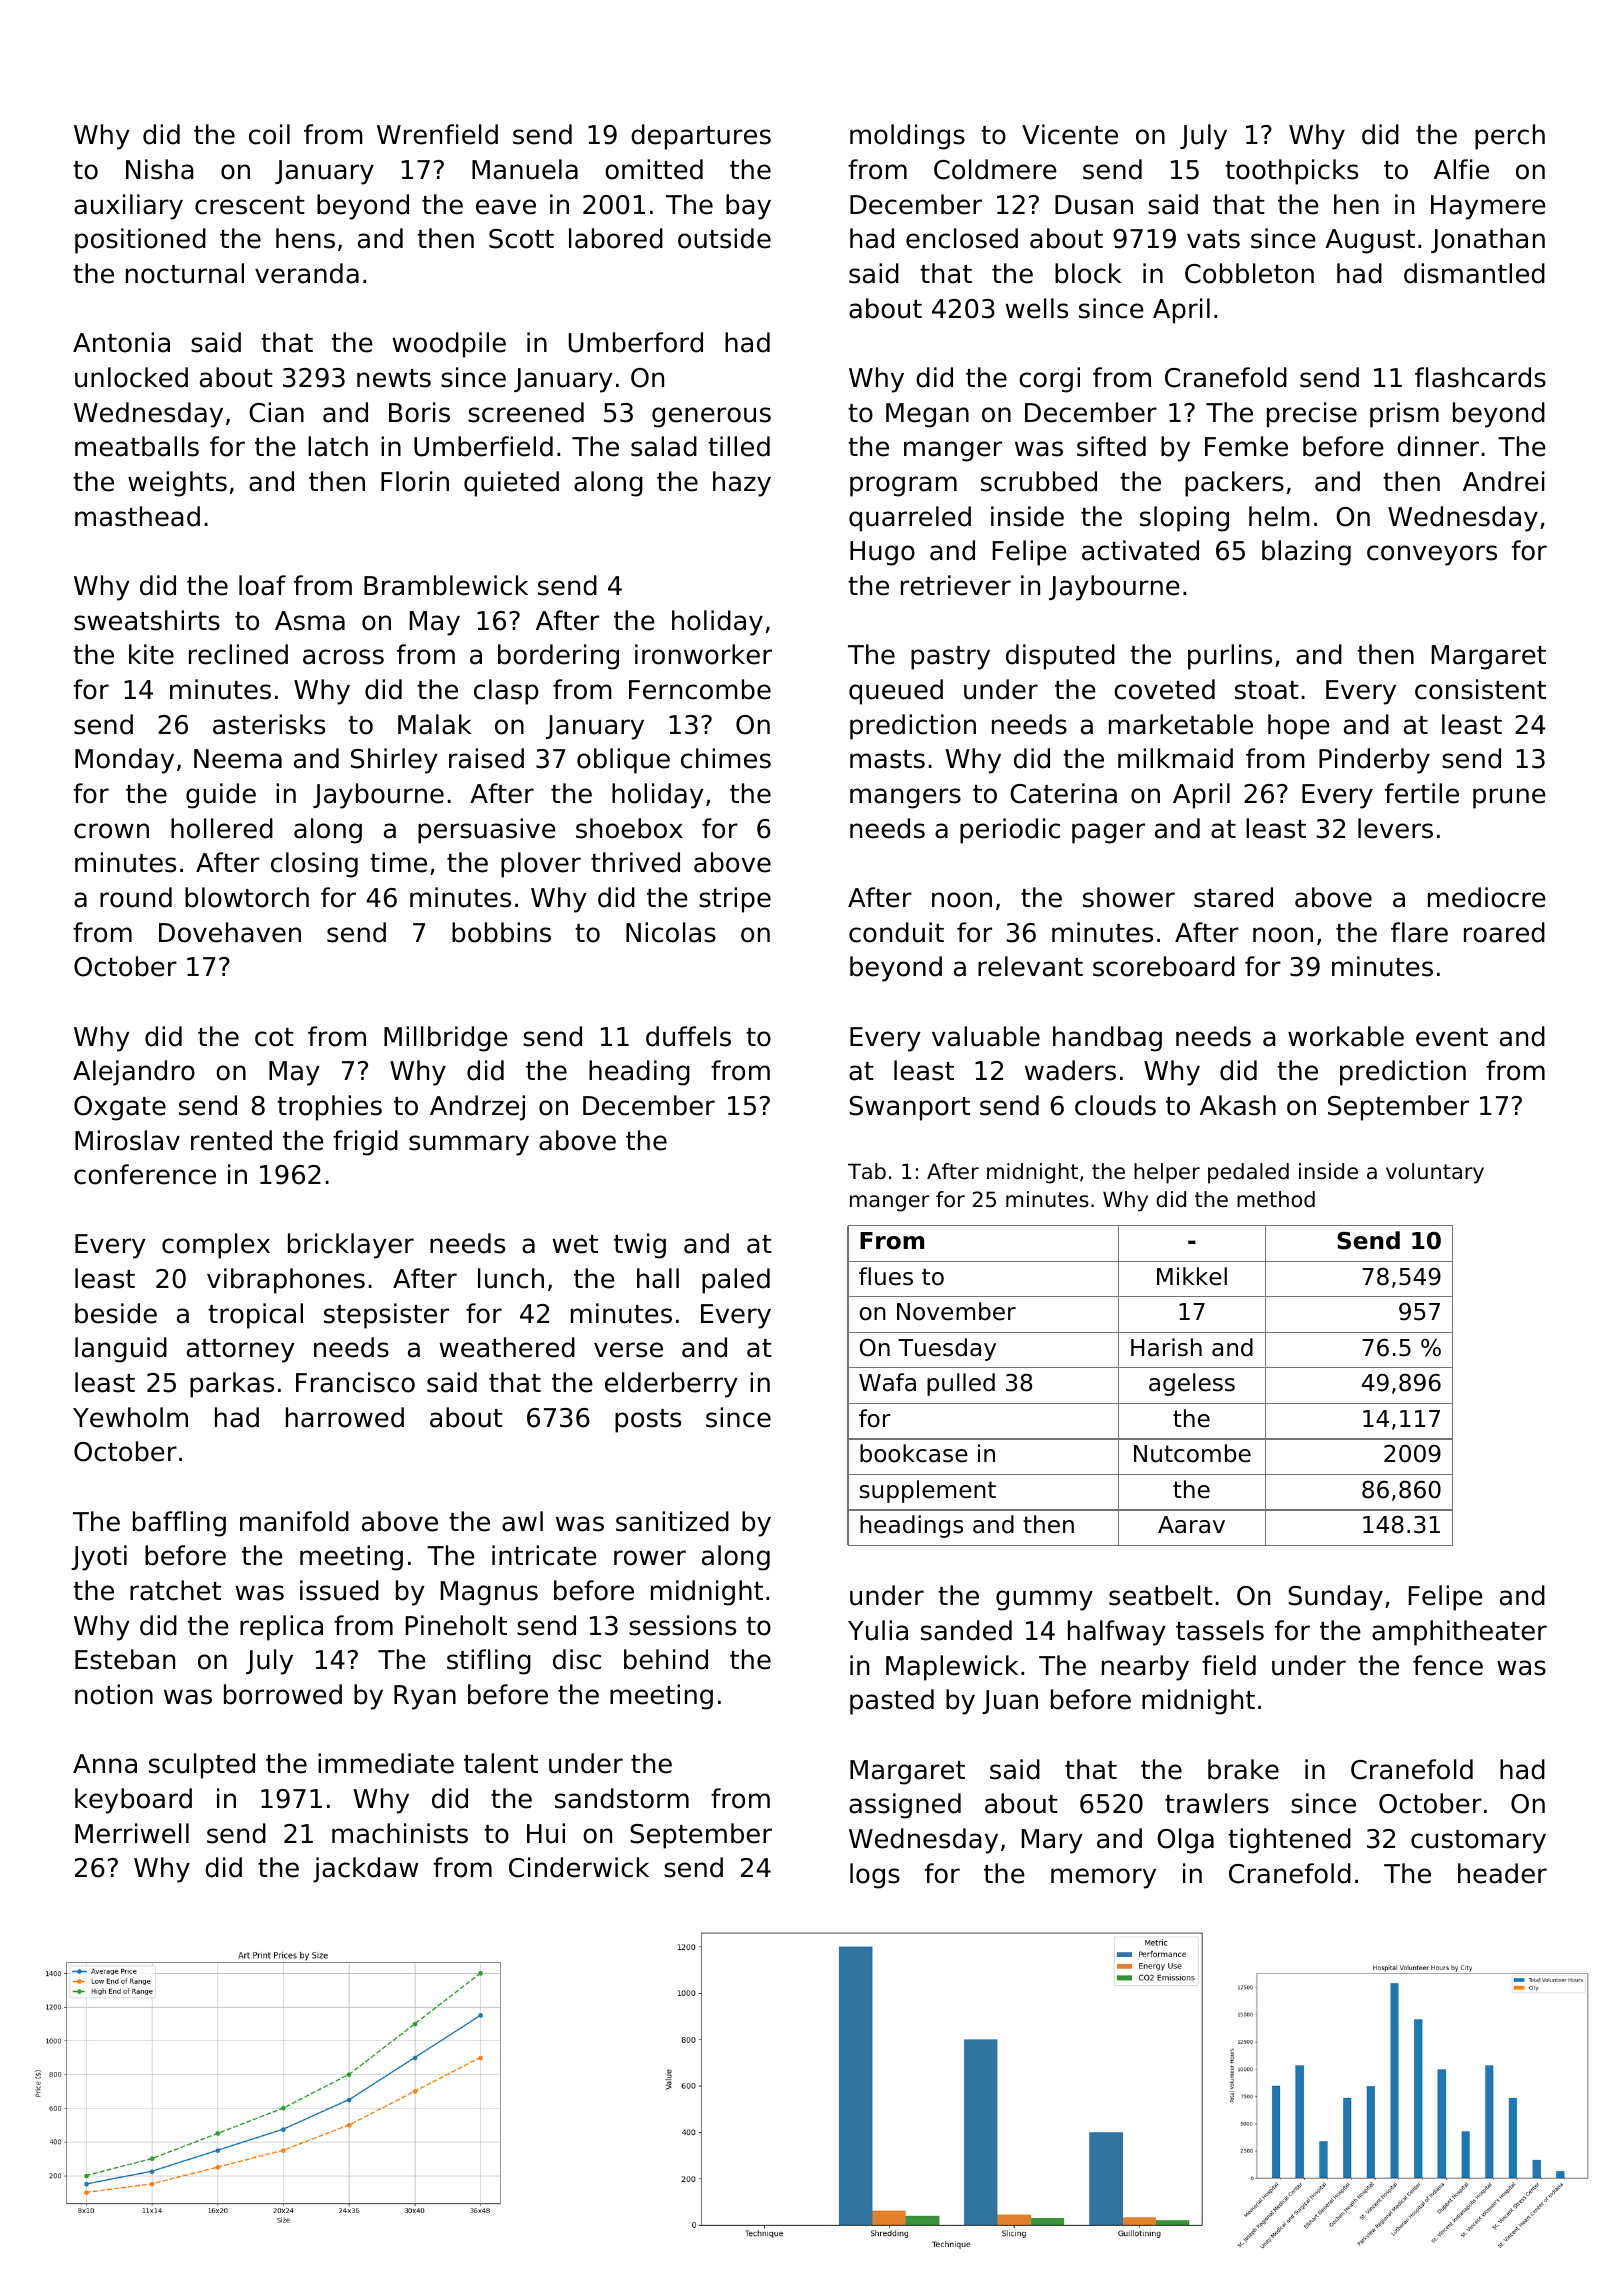 The width and height of the screenshot is (1620, 2292). I want to click on oblique, so click(623, 761).
